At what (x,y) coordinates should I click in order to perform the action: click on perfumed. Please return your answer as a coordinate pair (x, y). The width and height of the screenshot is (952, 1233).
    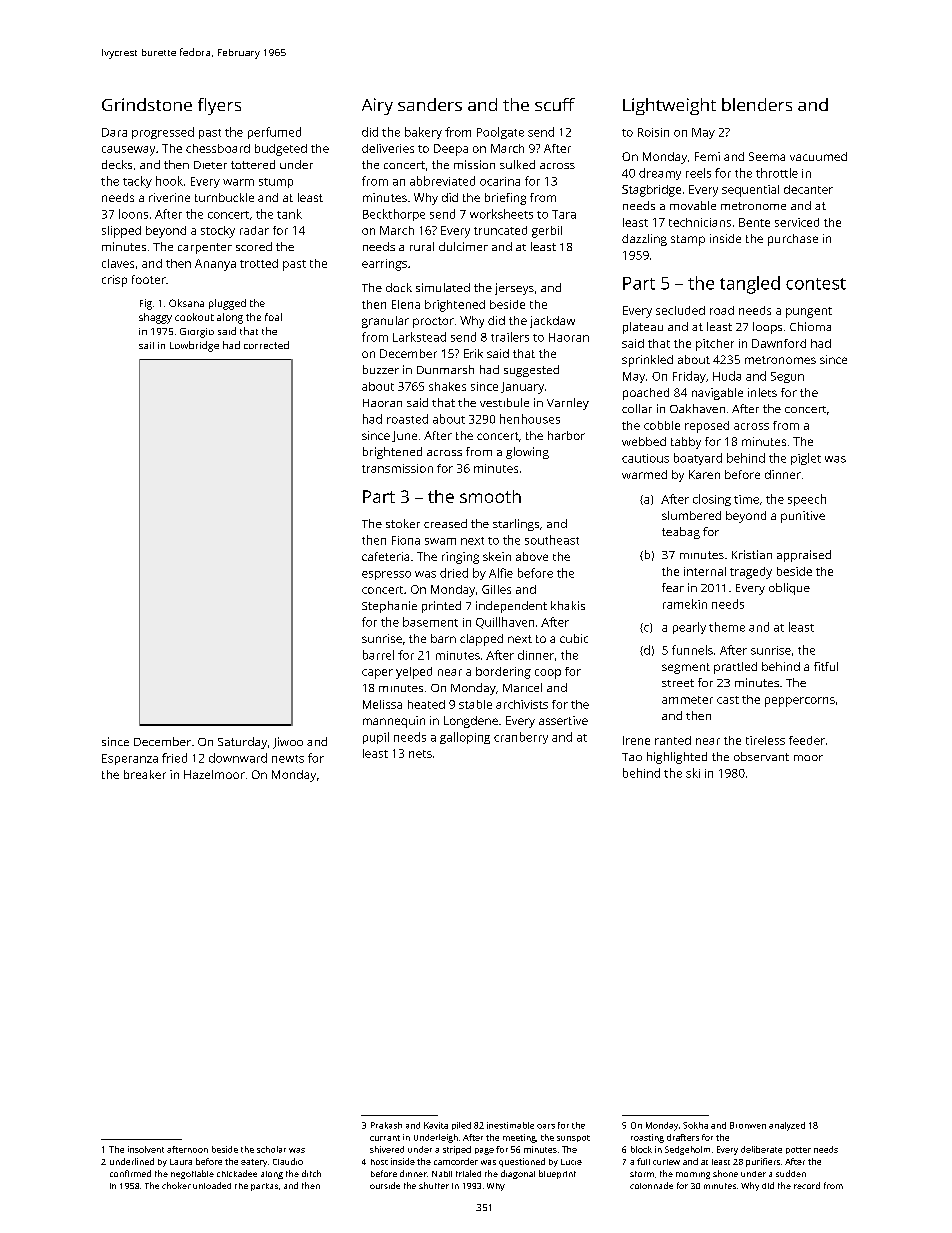
    Looking at the image, I should click on (274, 133).
